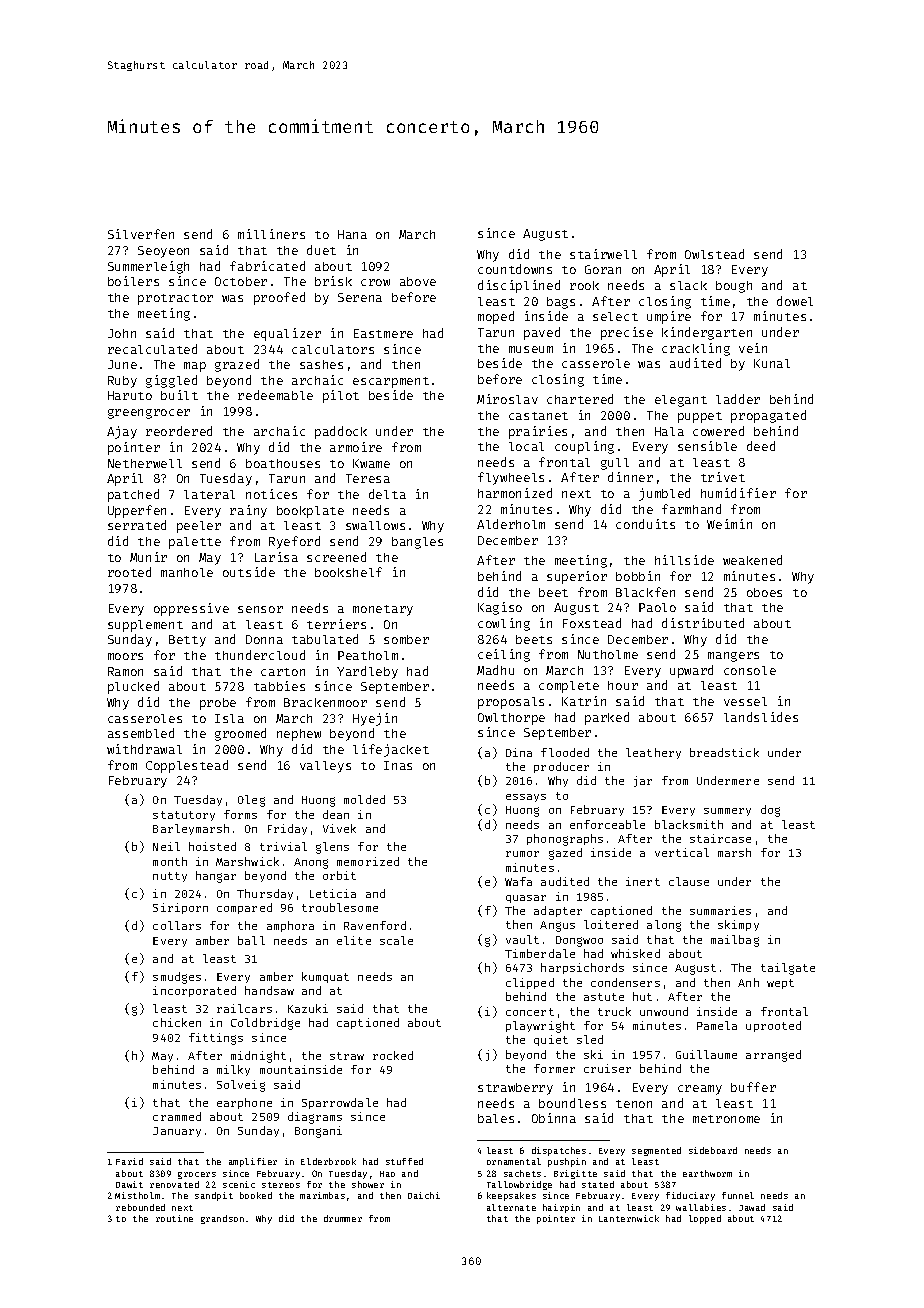 The width and height of the document is (924, 1308). I want to click on bobbin, so click(638, 576).
